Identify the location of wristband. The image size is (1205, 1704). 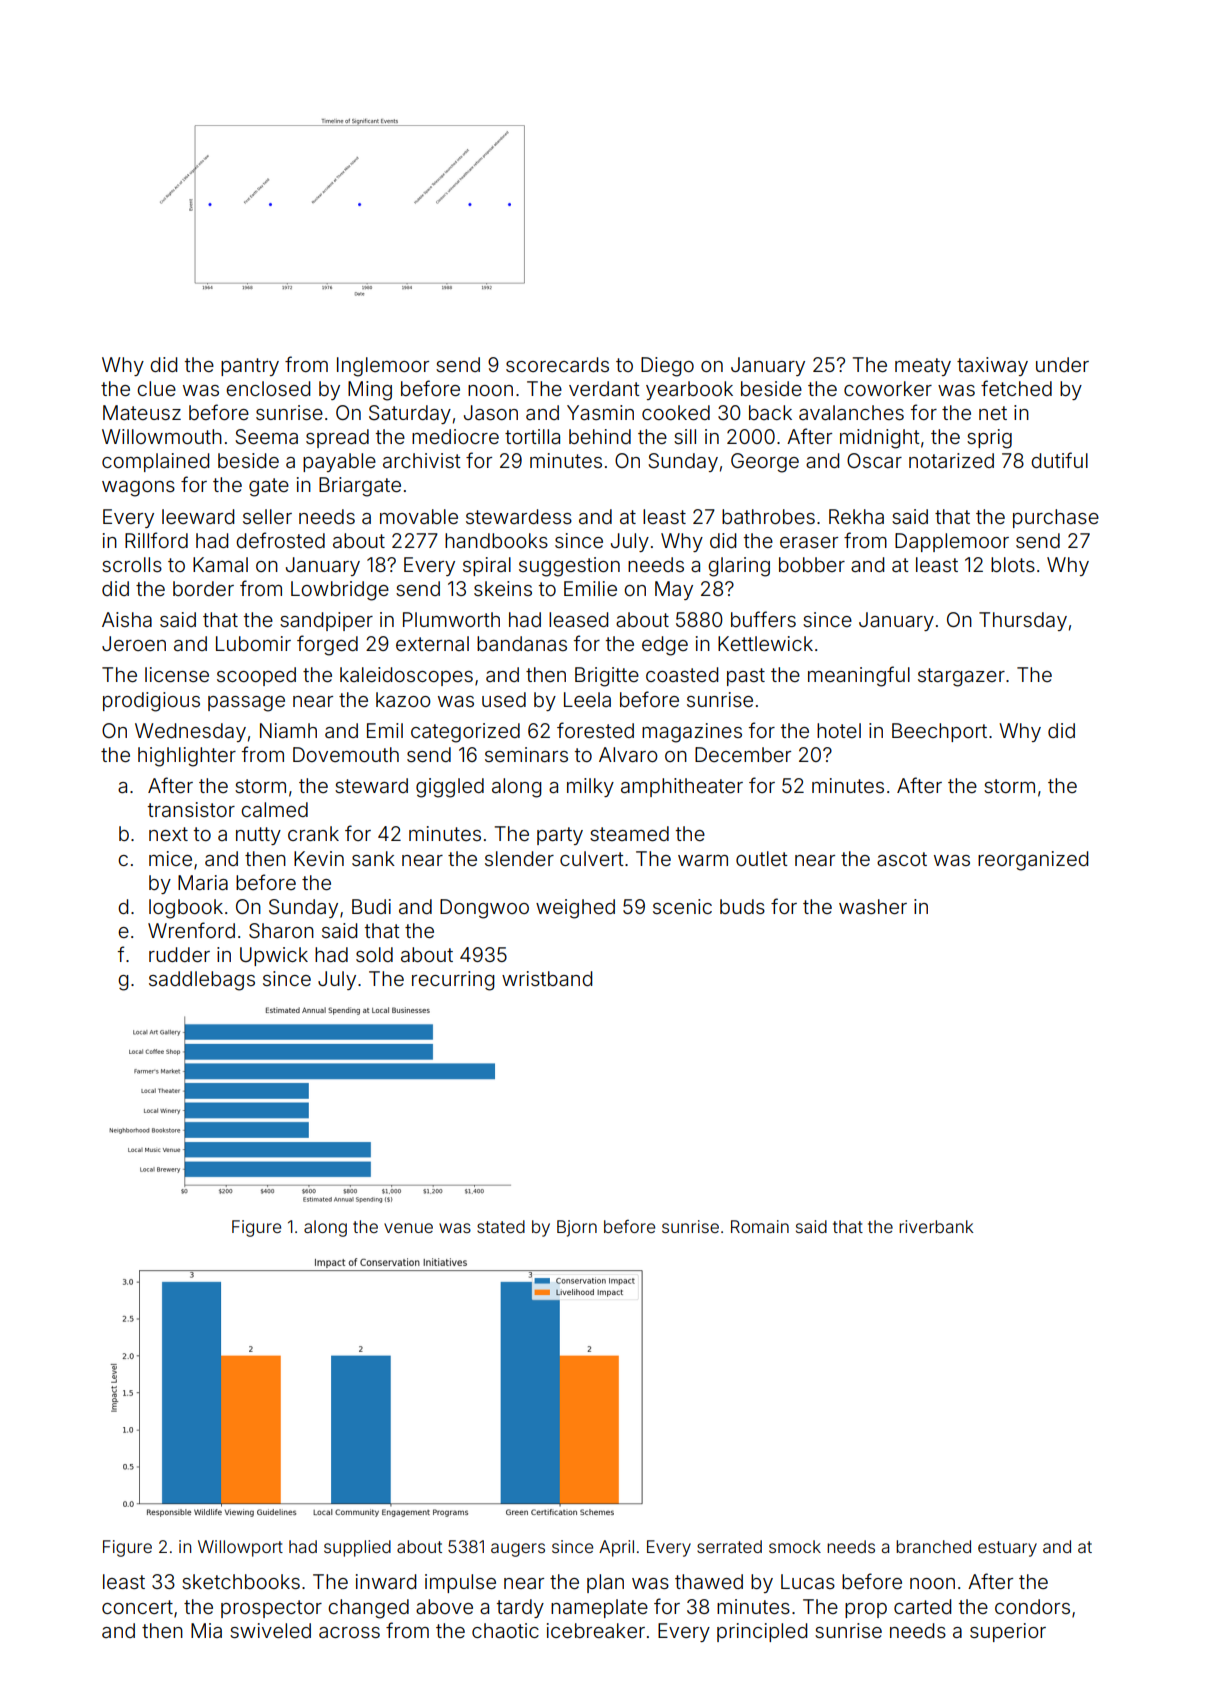
(547, 978).
